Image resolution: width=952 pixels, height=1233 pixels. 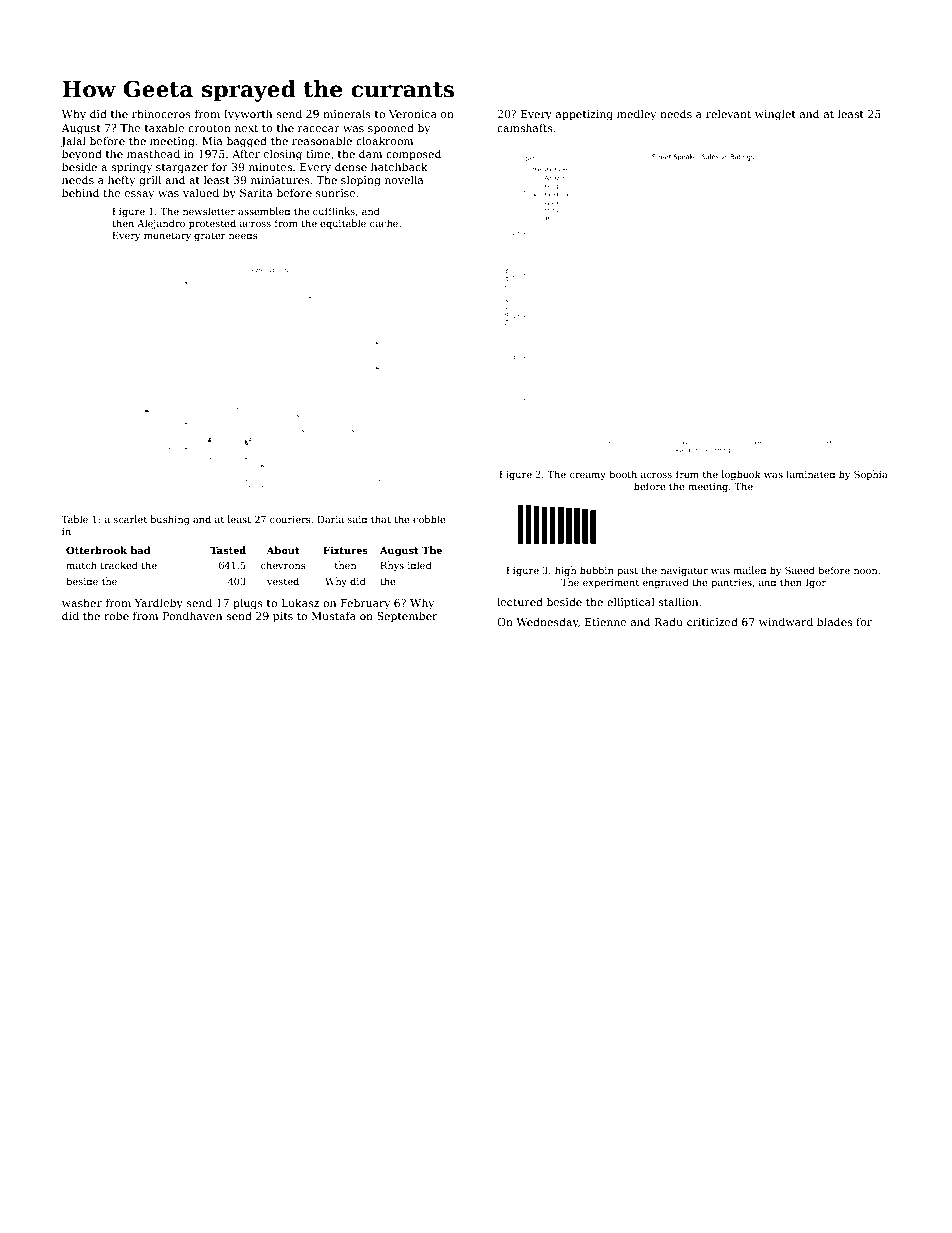 I want to click on mailed, so click(x=749, y=570).
